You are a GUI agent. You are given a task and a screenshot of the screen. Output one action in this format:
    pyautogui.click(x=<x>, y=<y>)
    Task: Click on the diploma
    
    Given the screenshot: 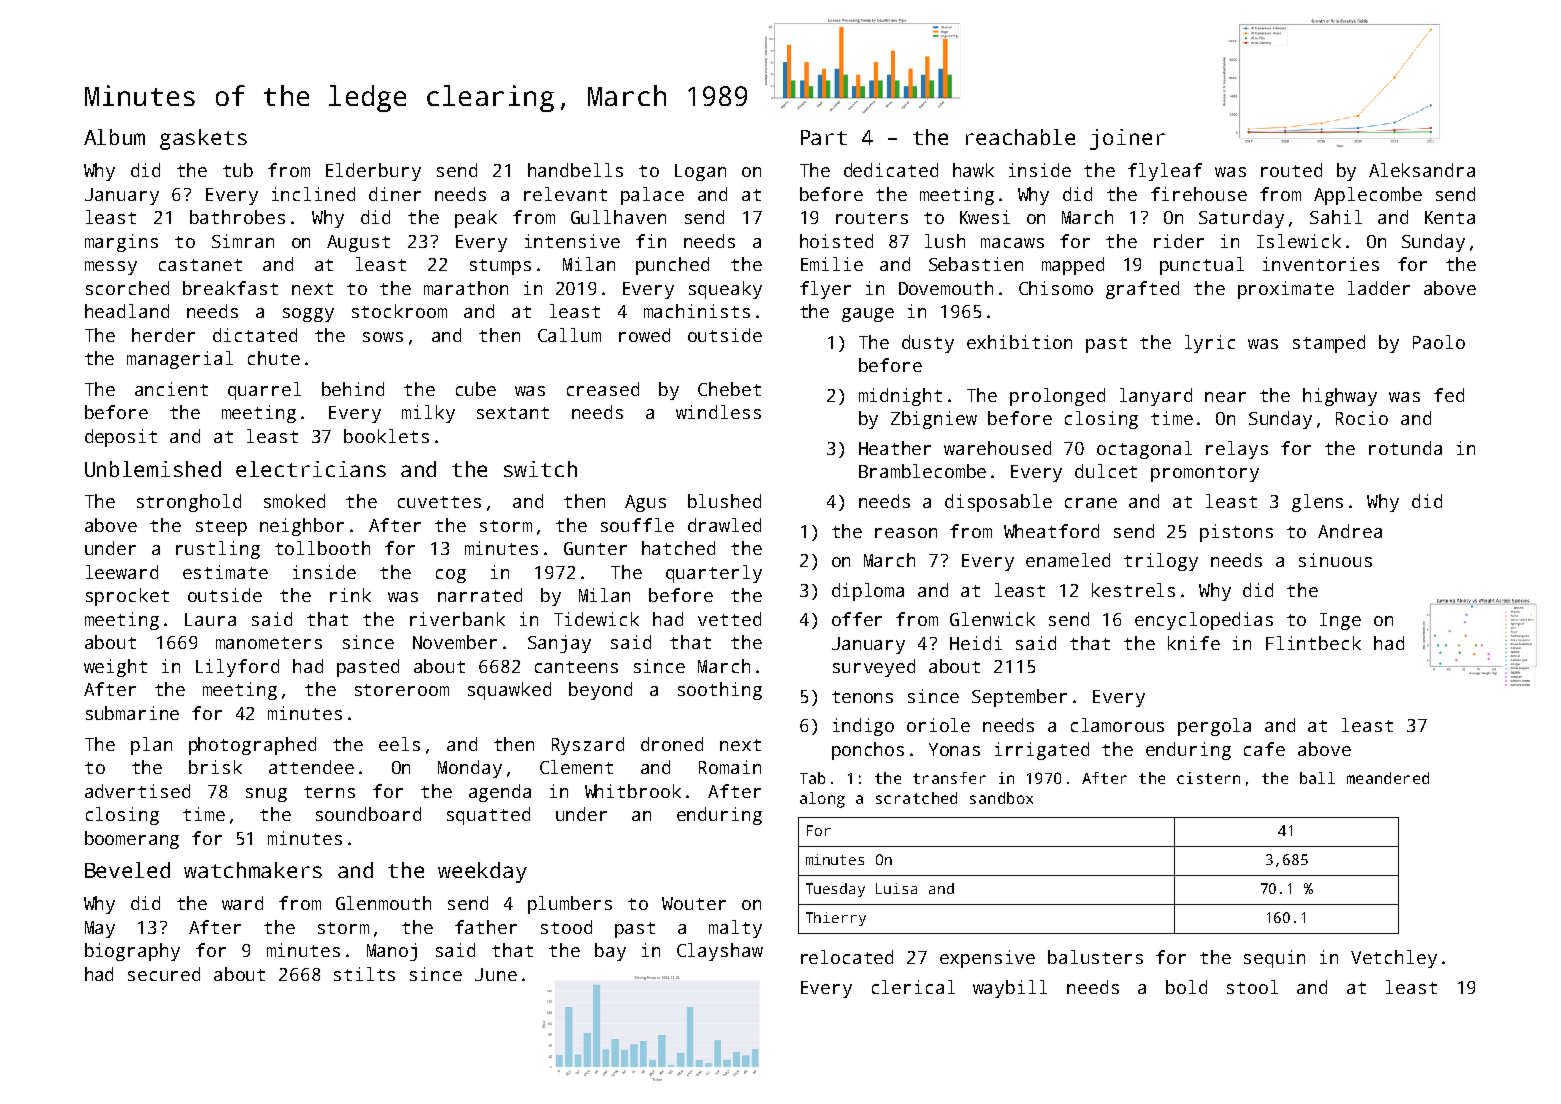 What is the action you would take?
    pyautogui.click(x=868, y=592)
